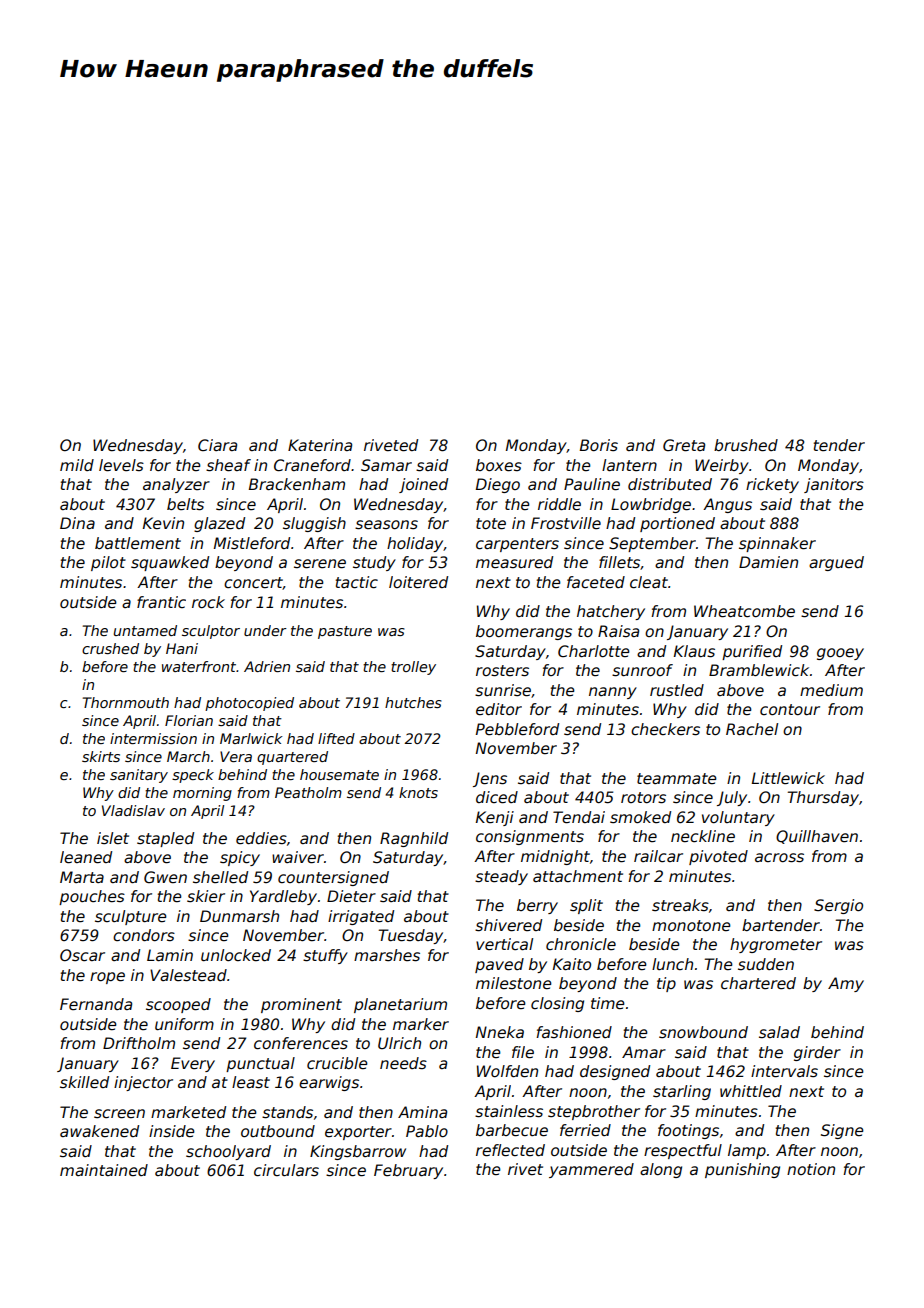 The height and width of the screenshot is (1308, 924). Describe the element at coordinates (320, 564) in the screenshot. I see `serene` at that location.
